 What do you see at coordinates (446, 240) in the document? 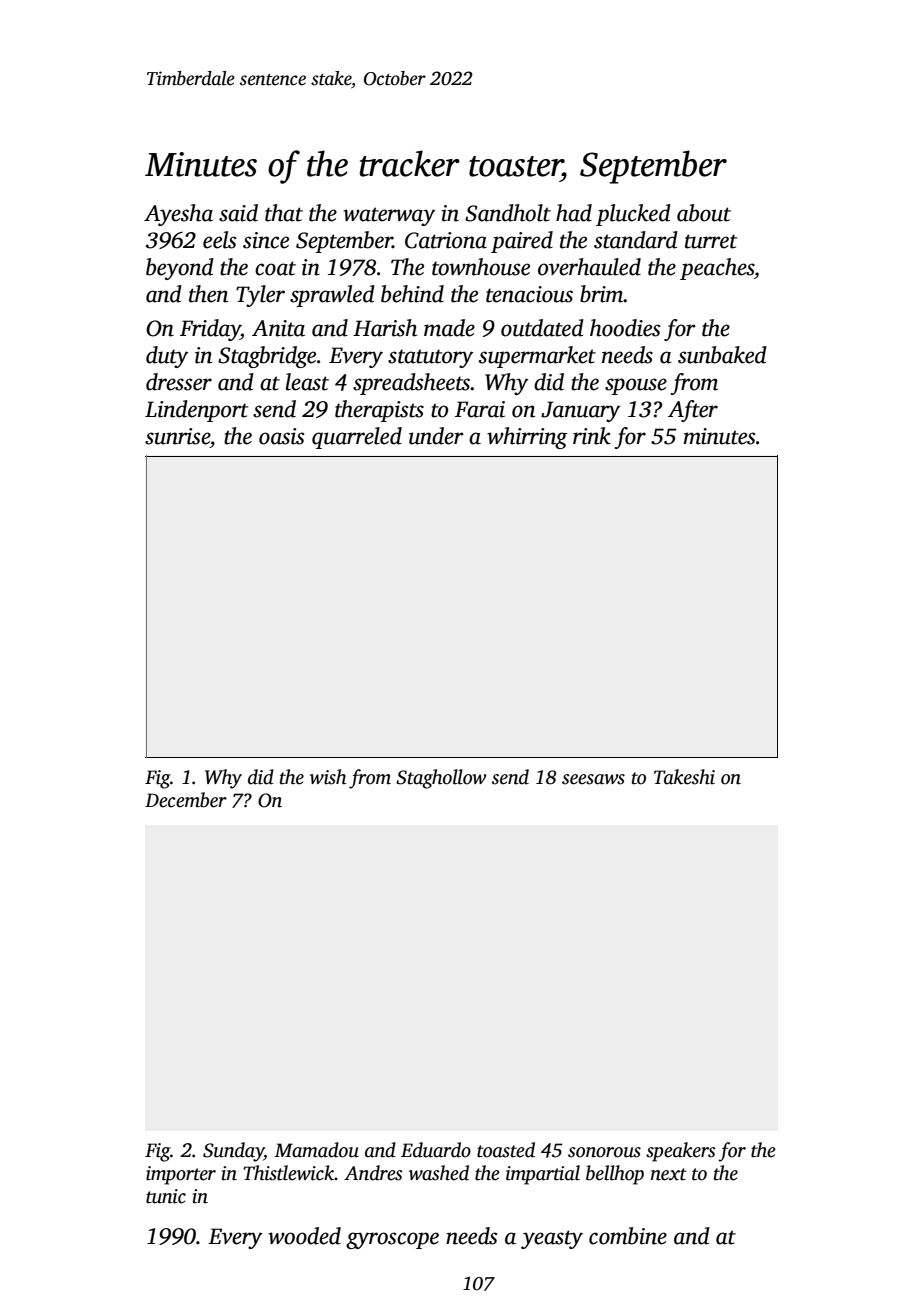
I see `Catriona` at bounding box center [446, 240].
